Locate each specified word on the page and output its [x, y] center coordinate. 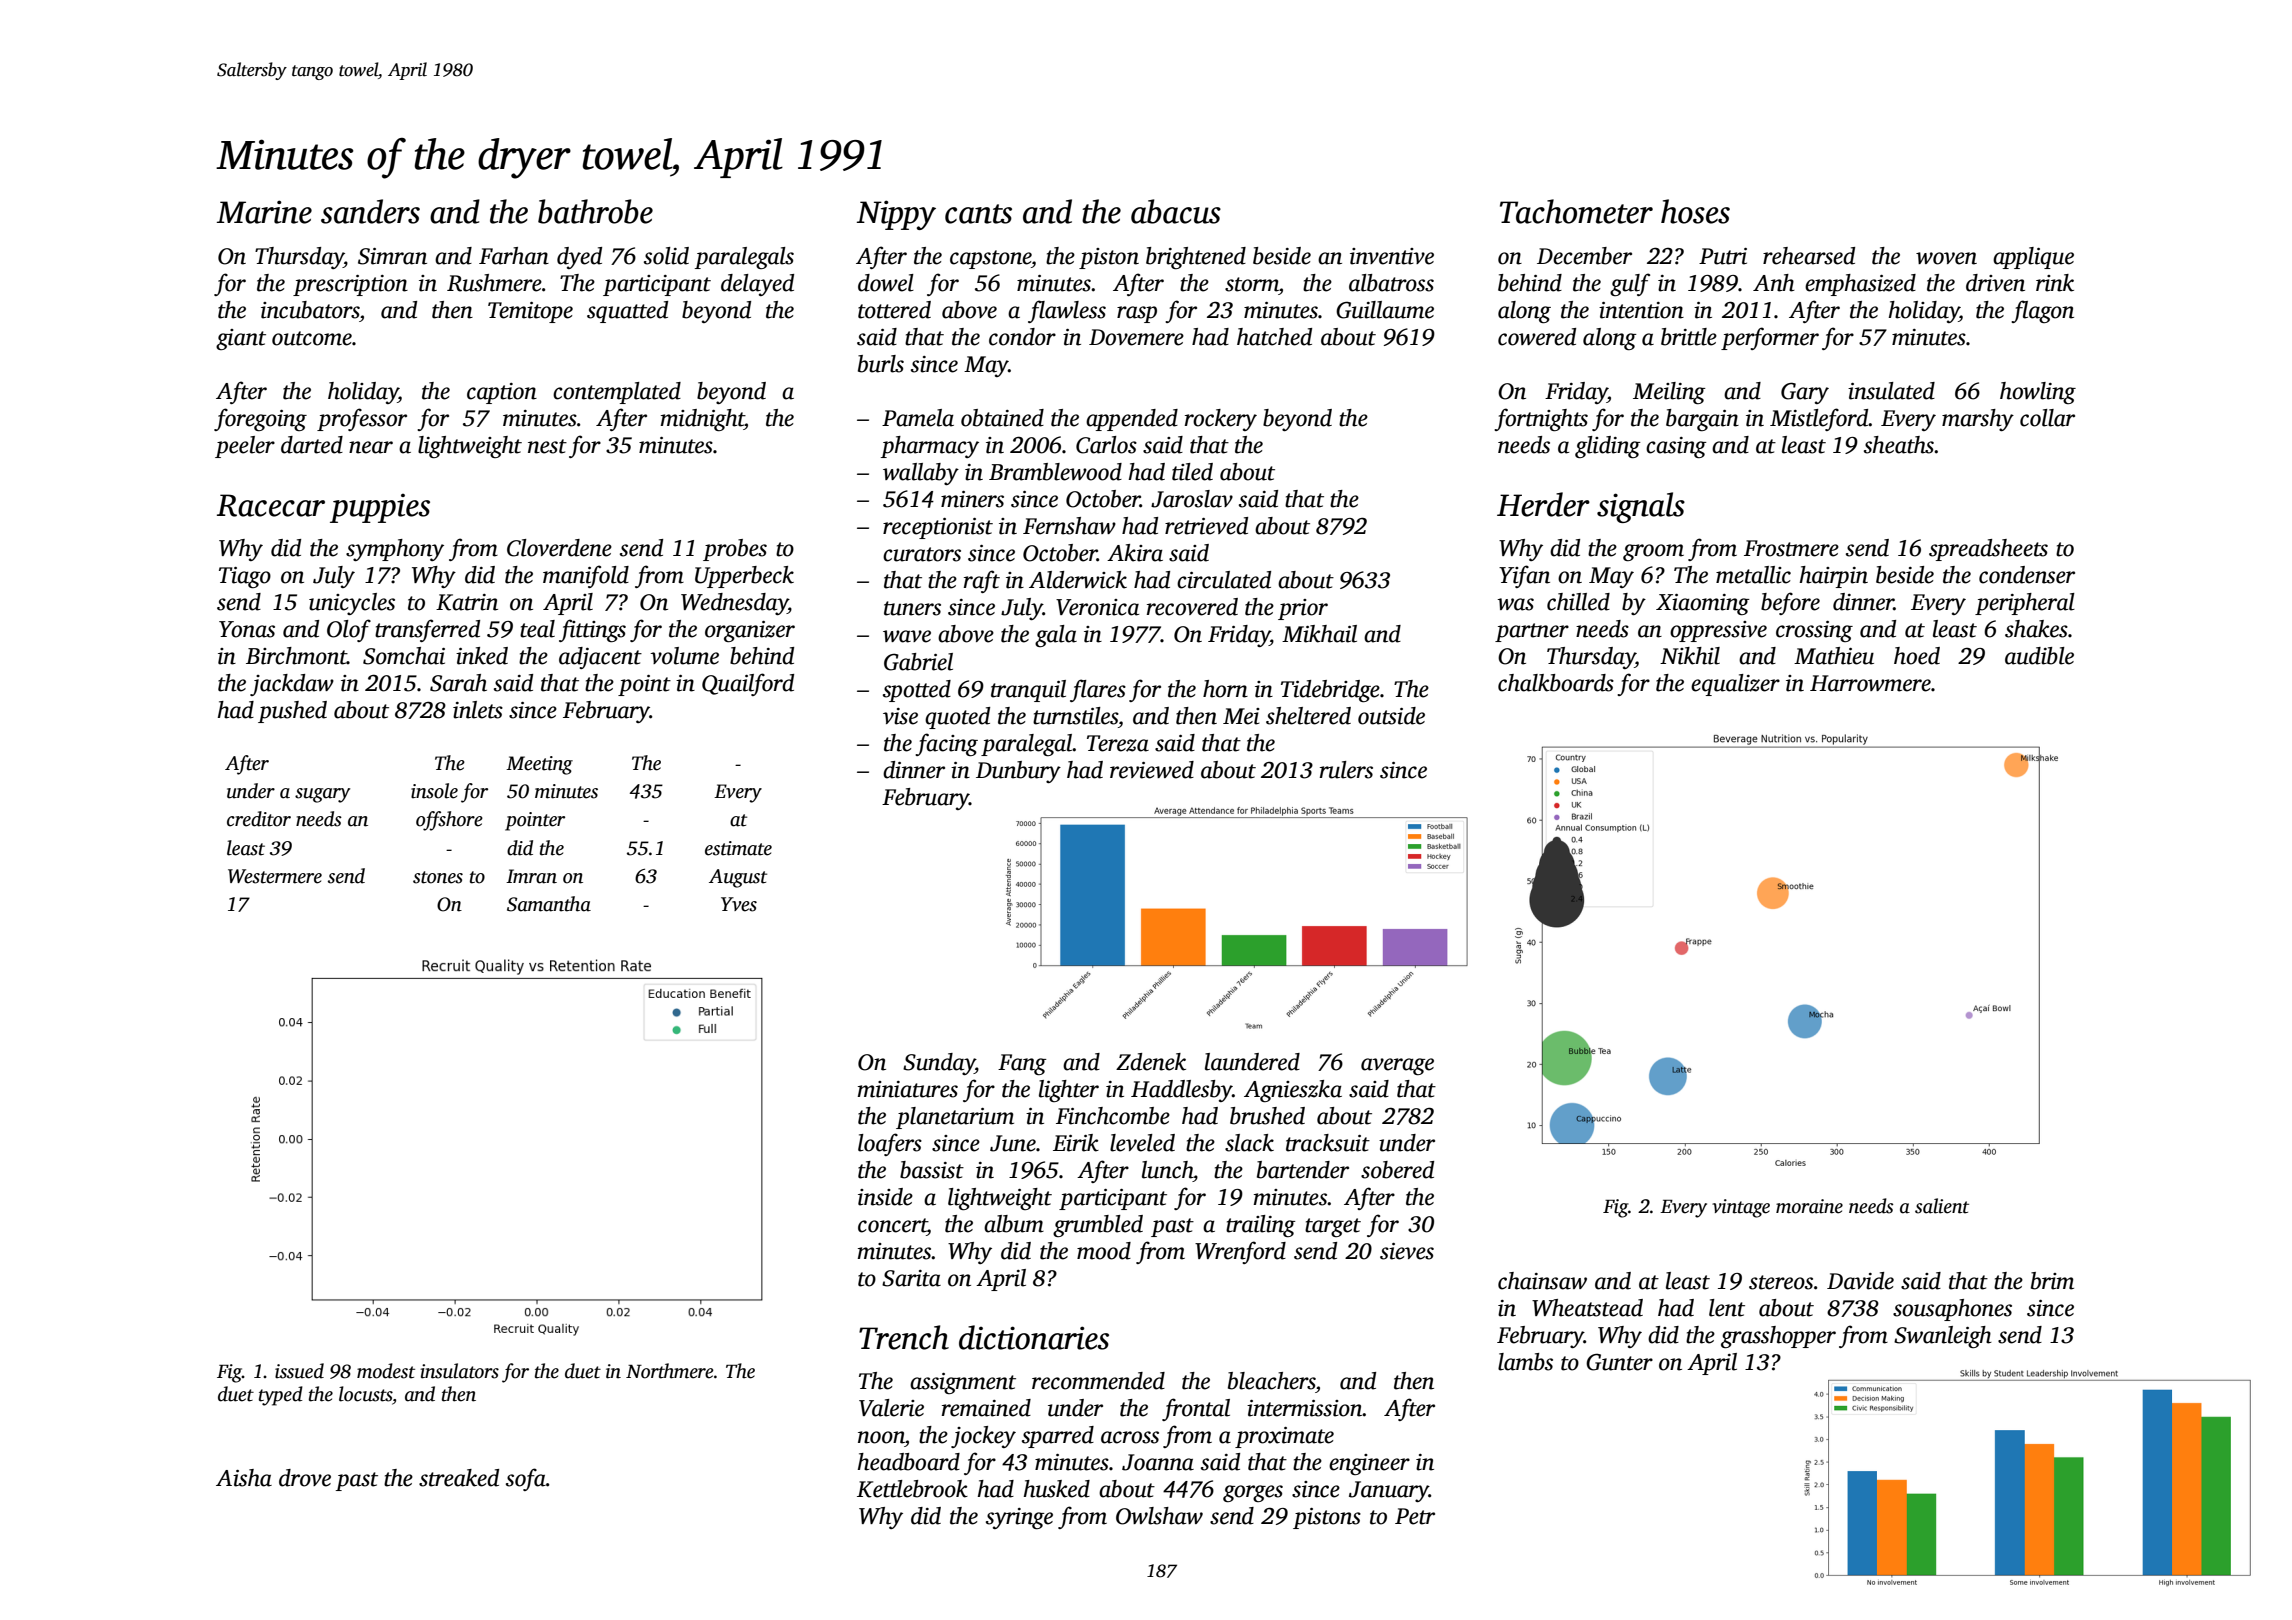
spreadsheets [1988, 550]
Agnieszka [1293, 1091]
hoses [1695, 211]
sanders [370, 211]
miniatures [908, 1089]
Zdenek [1151, 1062]
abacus [1176, 211]
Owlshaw [1159, 1516]
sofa [526, 1479]
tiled [1192, 472]
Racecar [271, 505]
